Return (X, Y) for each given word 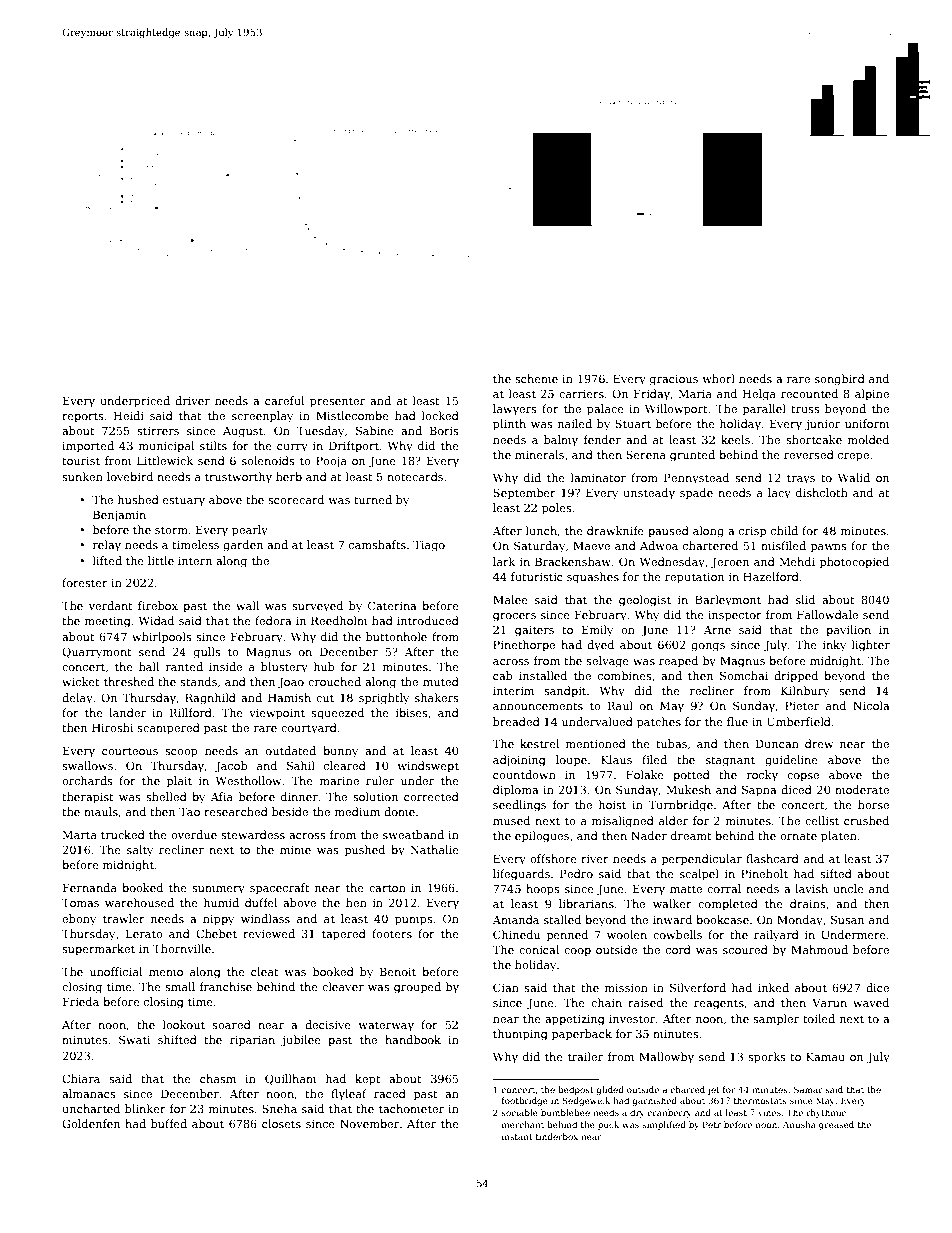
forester (85, 582)
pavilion (848, 631)
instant (517, 1136)
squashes (593, 578)
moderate (862, 789)
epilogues (542, 837)
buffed (169, 1123)
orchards (87, 780)
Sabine (375, 430)
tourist (81, 461)
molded (868, 439)
